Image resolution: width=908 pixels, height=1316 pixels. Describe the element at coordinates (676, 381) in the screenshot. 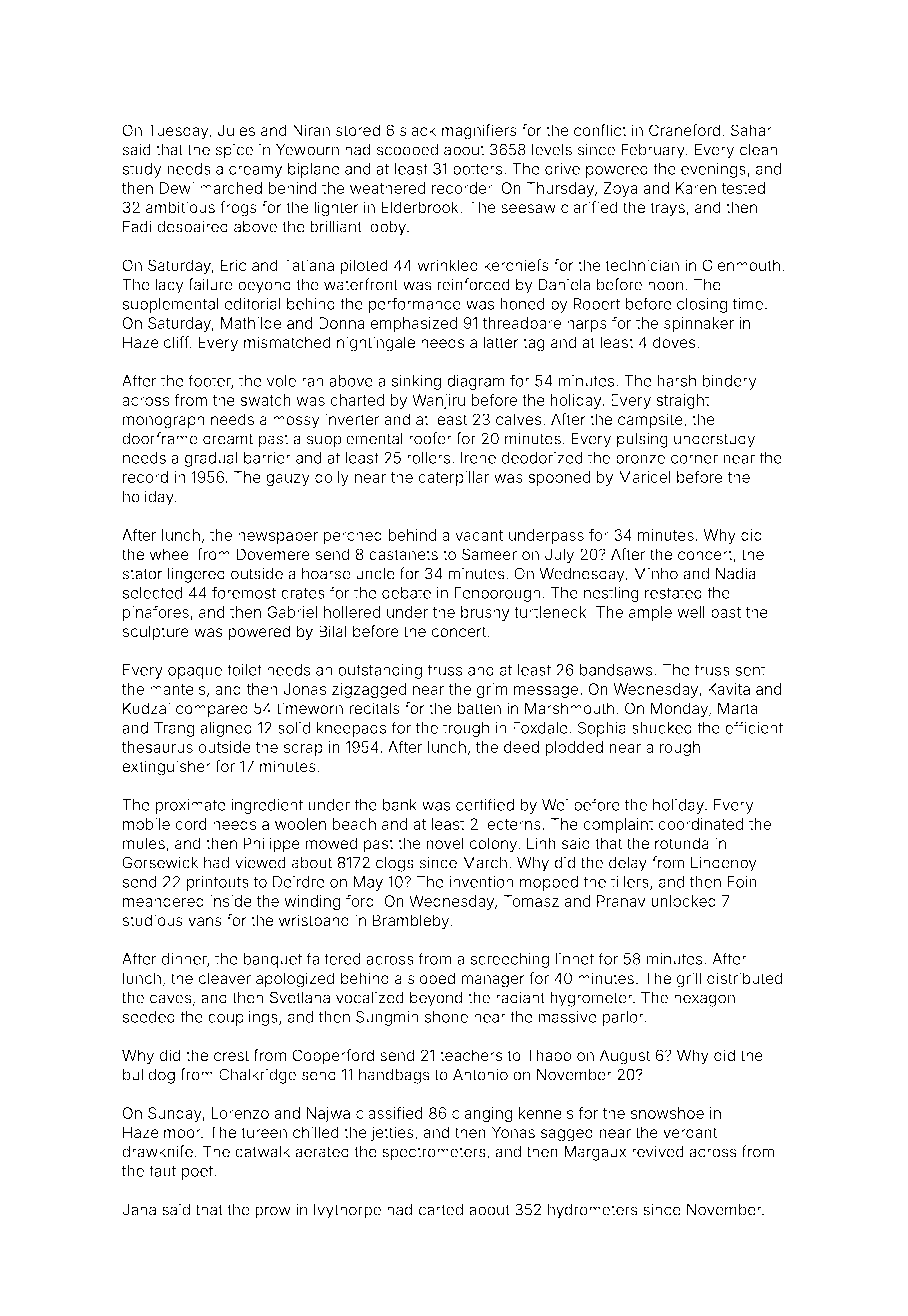

I see `harsh` at that location.
